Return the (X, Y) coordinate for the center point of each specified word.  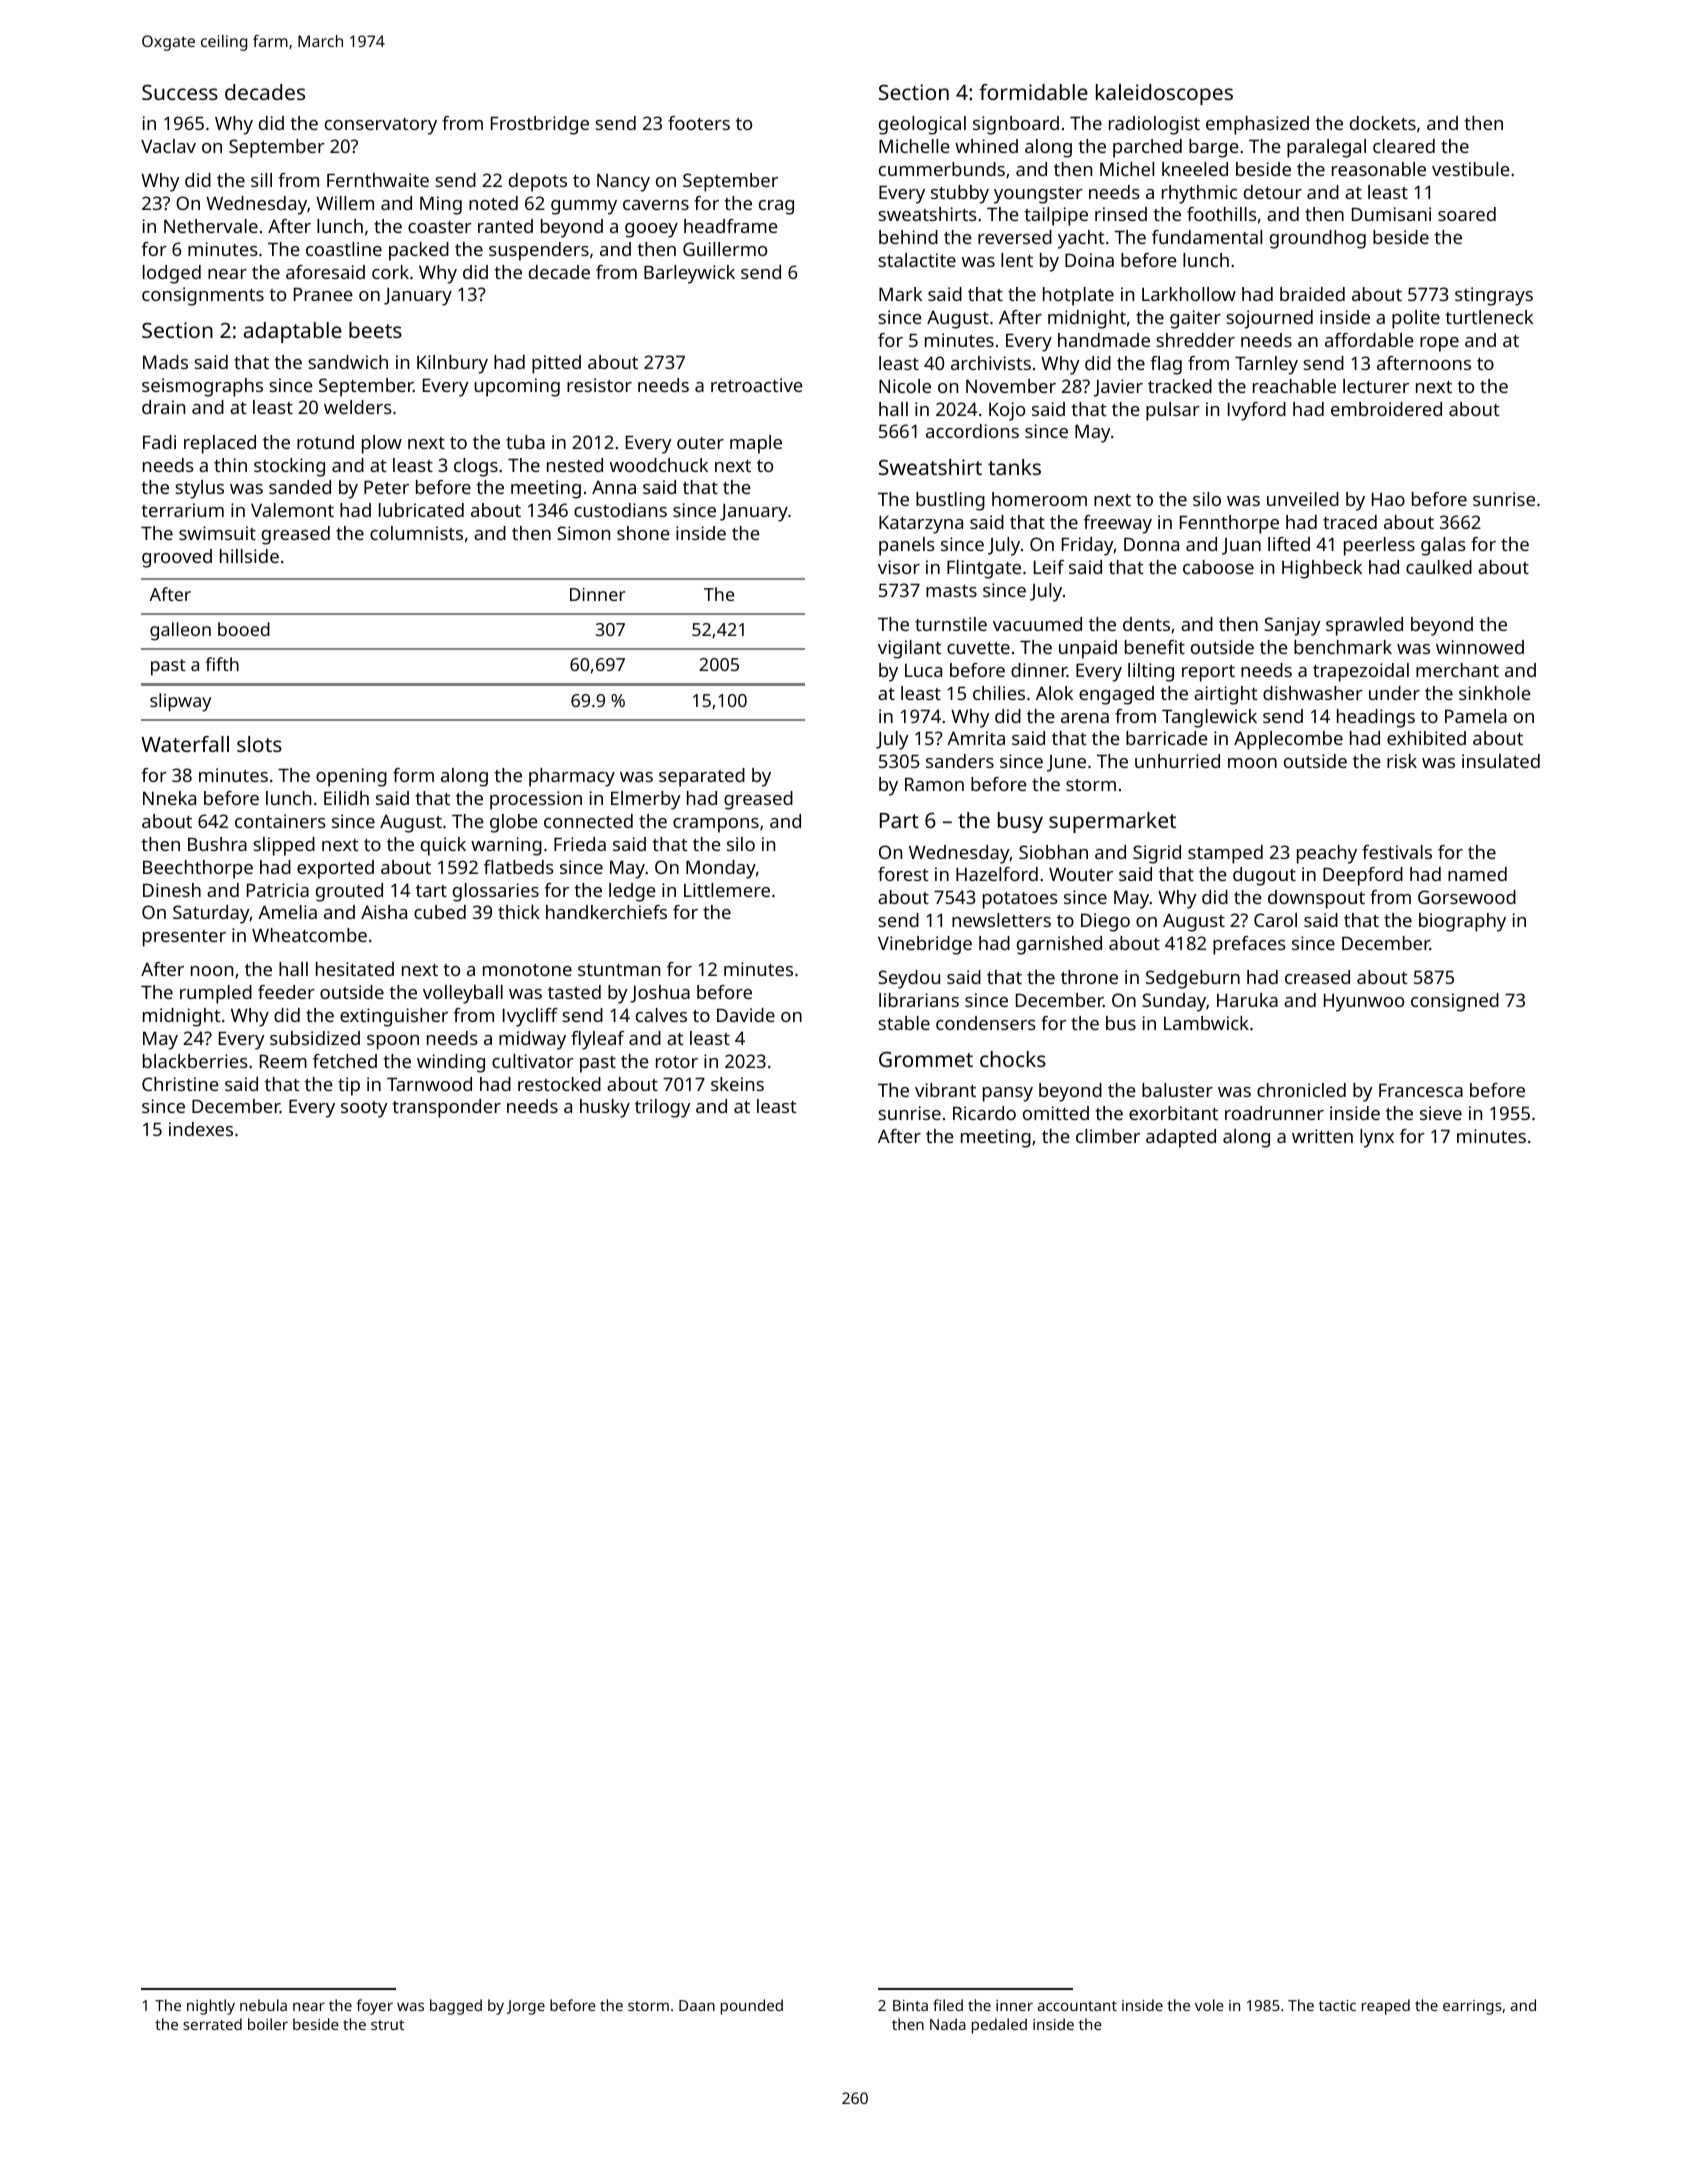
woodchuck (659, 465)
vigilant (910, 649)
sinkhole (1495, 693)
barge (1214, 148)
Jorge (526, 2007)
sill (261, 180)
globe (514, 823)
